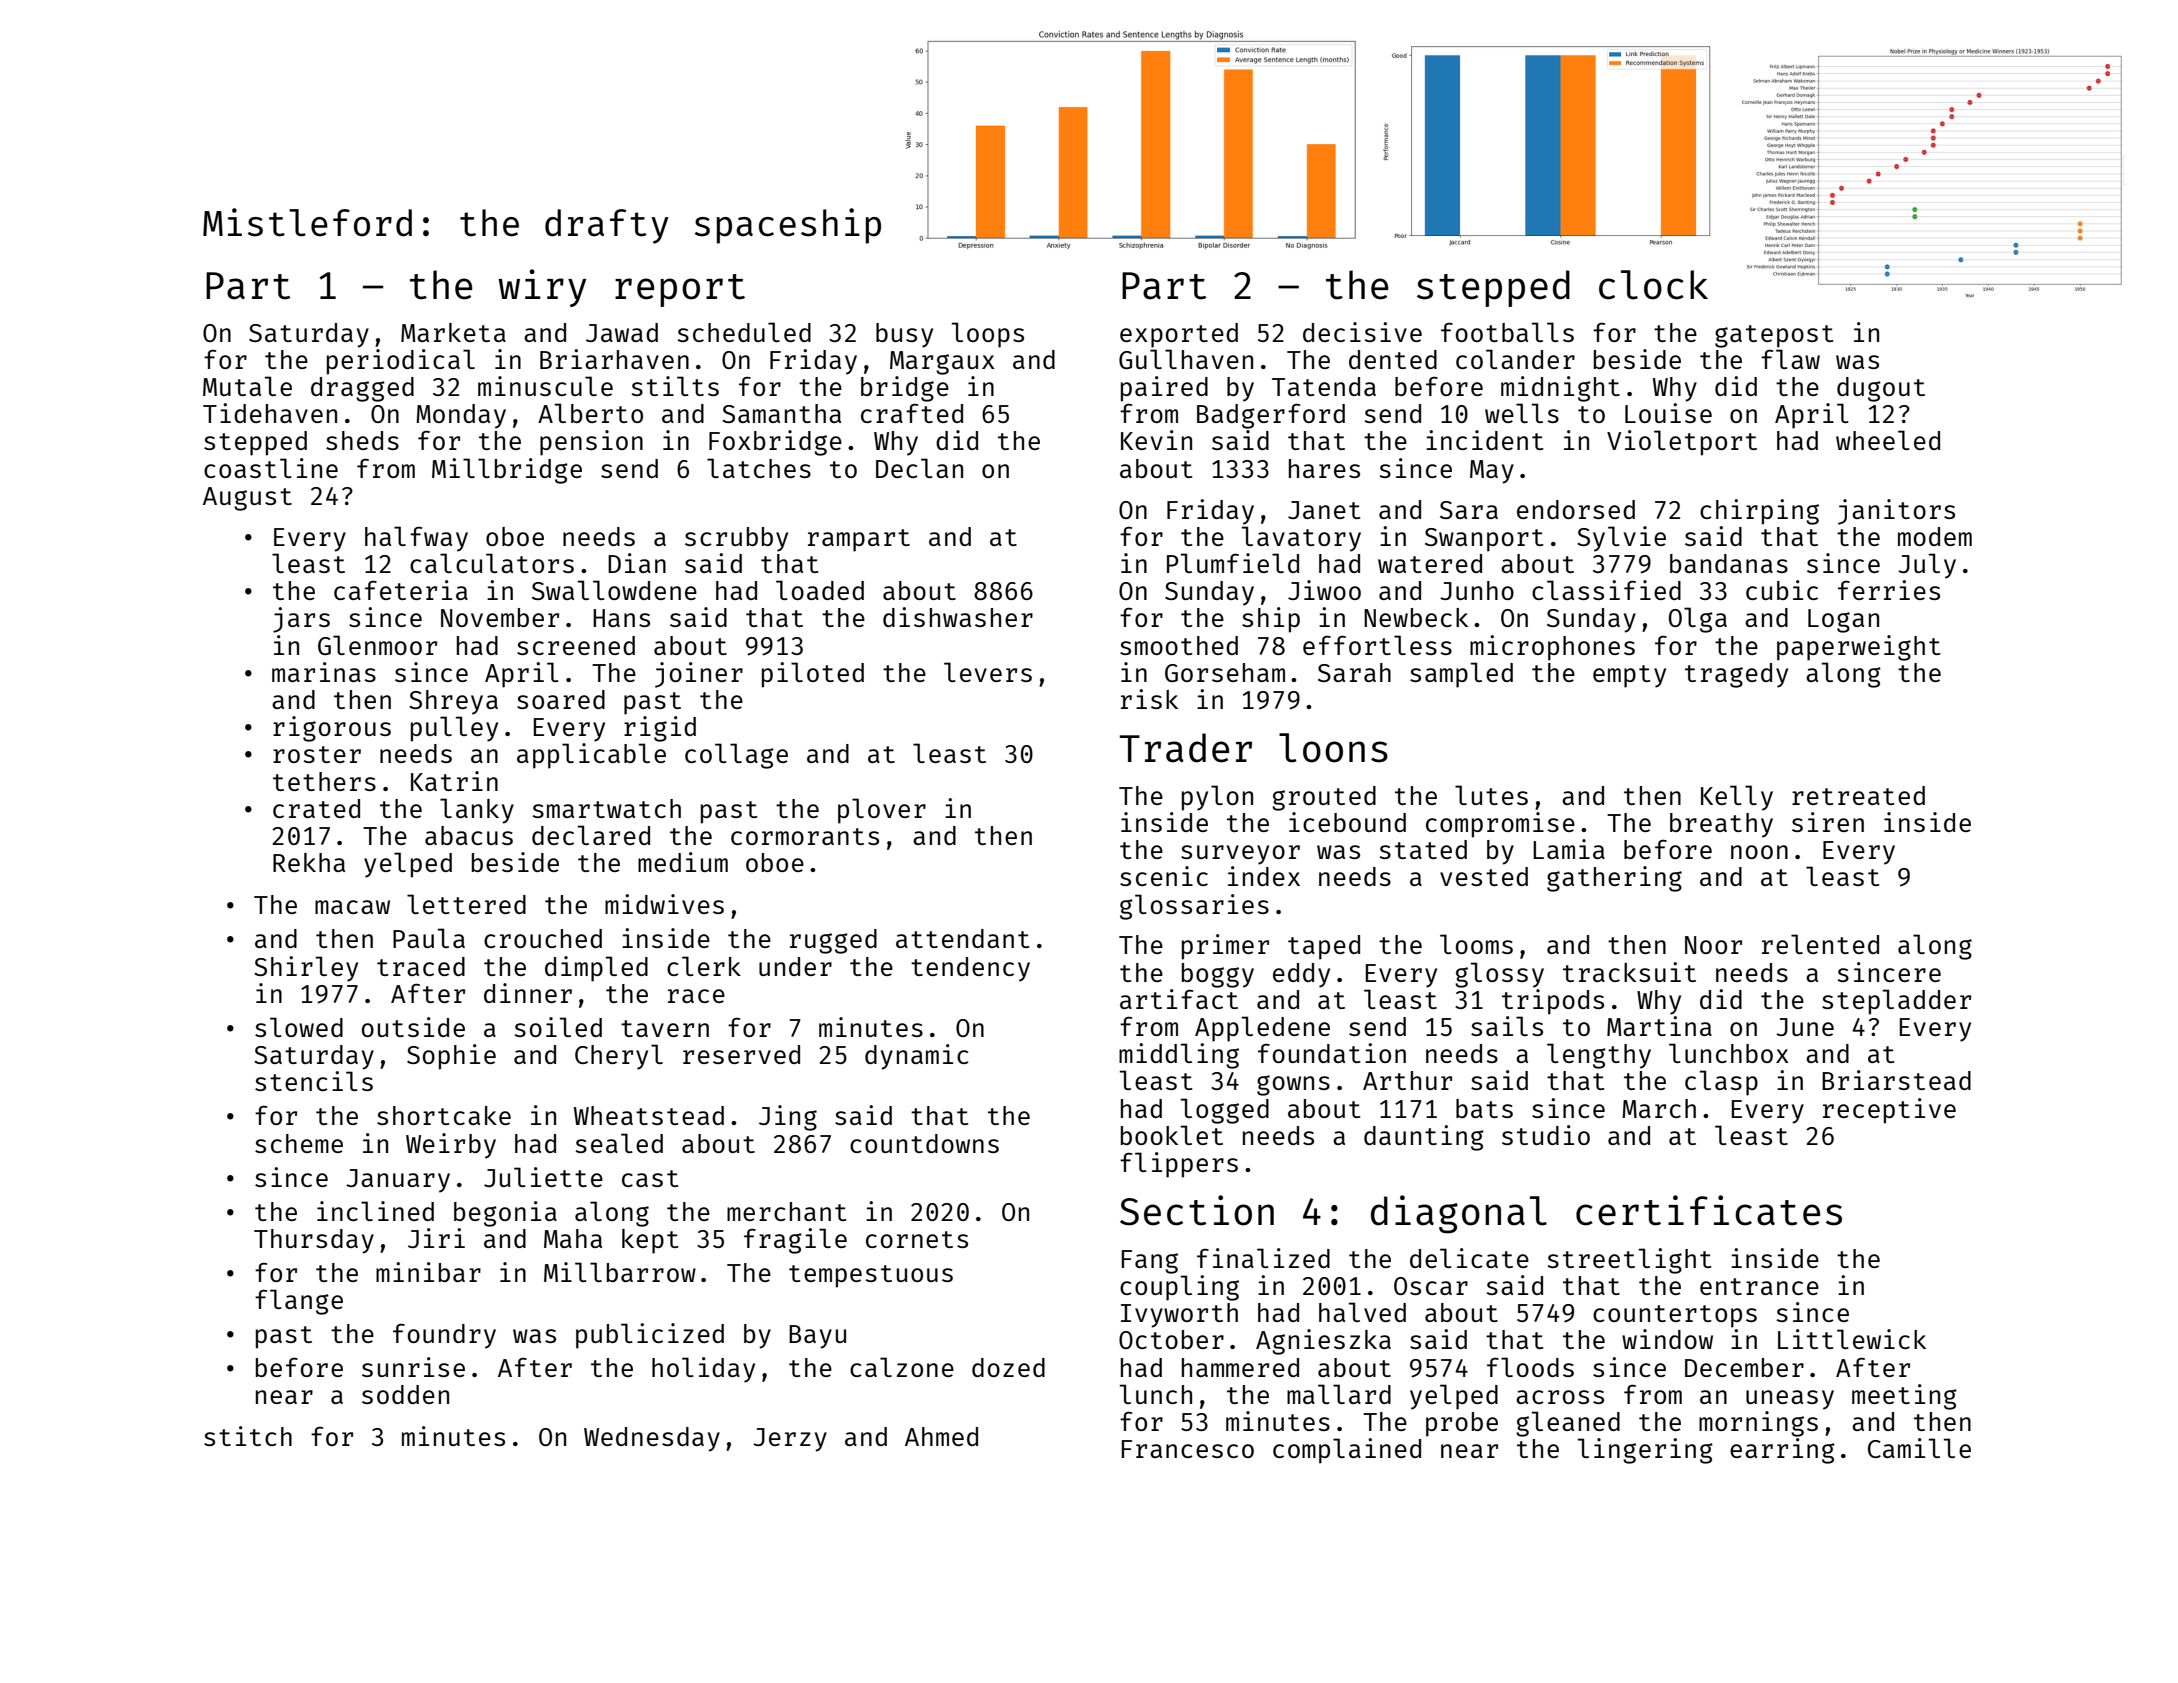 The image size is (2178, 1683). What do you see at coordinates (1653, 285) in the screenshot?
I see `clock` at bounding box center [1653, 285].
